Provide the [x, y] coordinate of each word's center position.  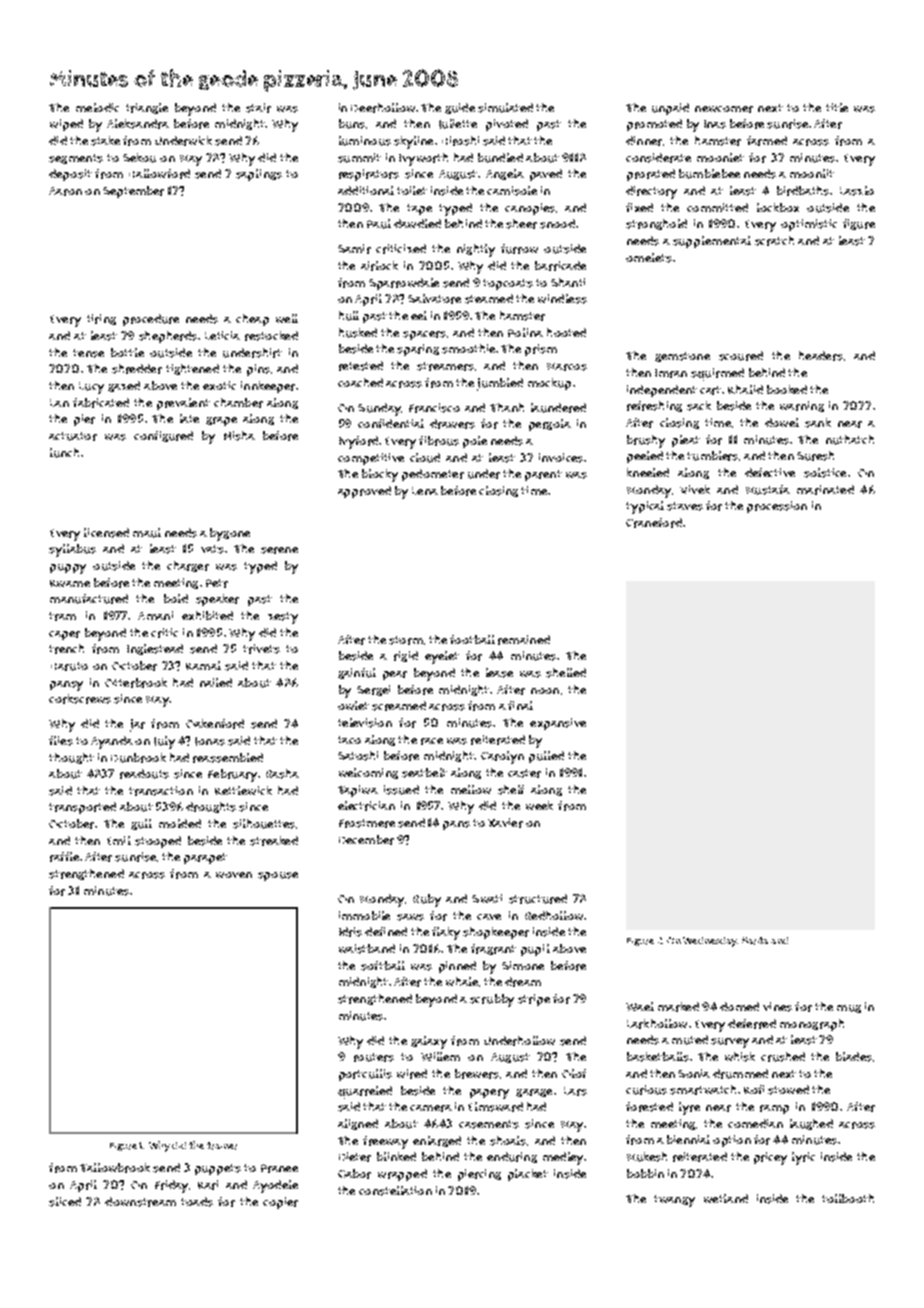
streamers [445, 366]
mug [849, 1009]
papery [489, 1094]
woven [234, 875]
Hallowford [159, 174]
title [837, 107]
